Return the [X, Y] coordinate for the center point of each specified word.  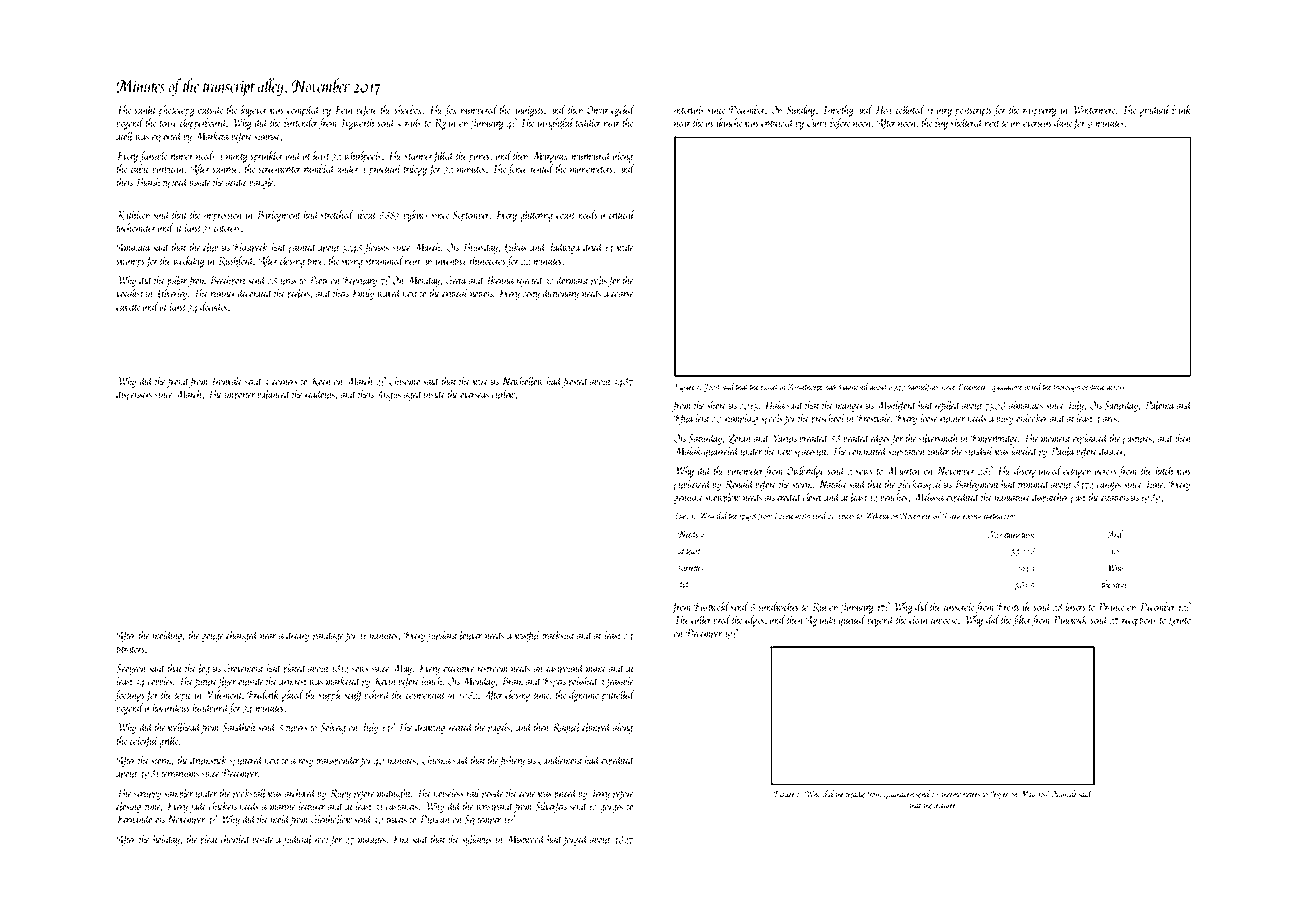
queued [852, 621]
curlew [504, 394]
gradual [1155, 111]
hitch [1164, 470]
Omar [598, 110]
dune [1063, 122]
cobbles [160, 681]
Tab [680, 515]
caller [701, 619]
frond [178, 382]
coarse [622, 295]
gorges [611, 809]
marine [283, 806]
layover [254, 111]
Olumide [1064, 794]
